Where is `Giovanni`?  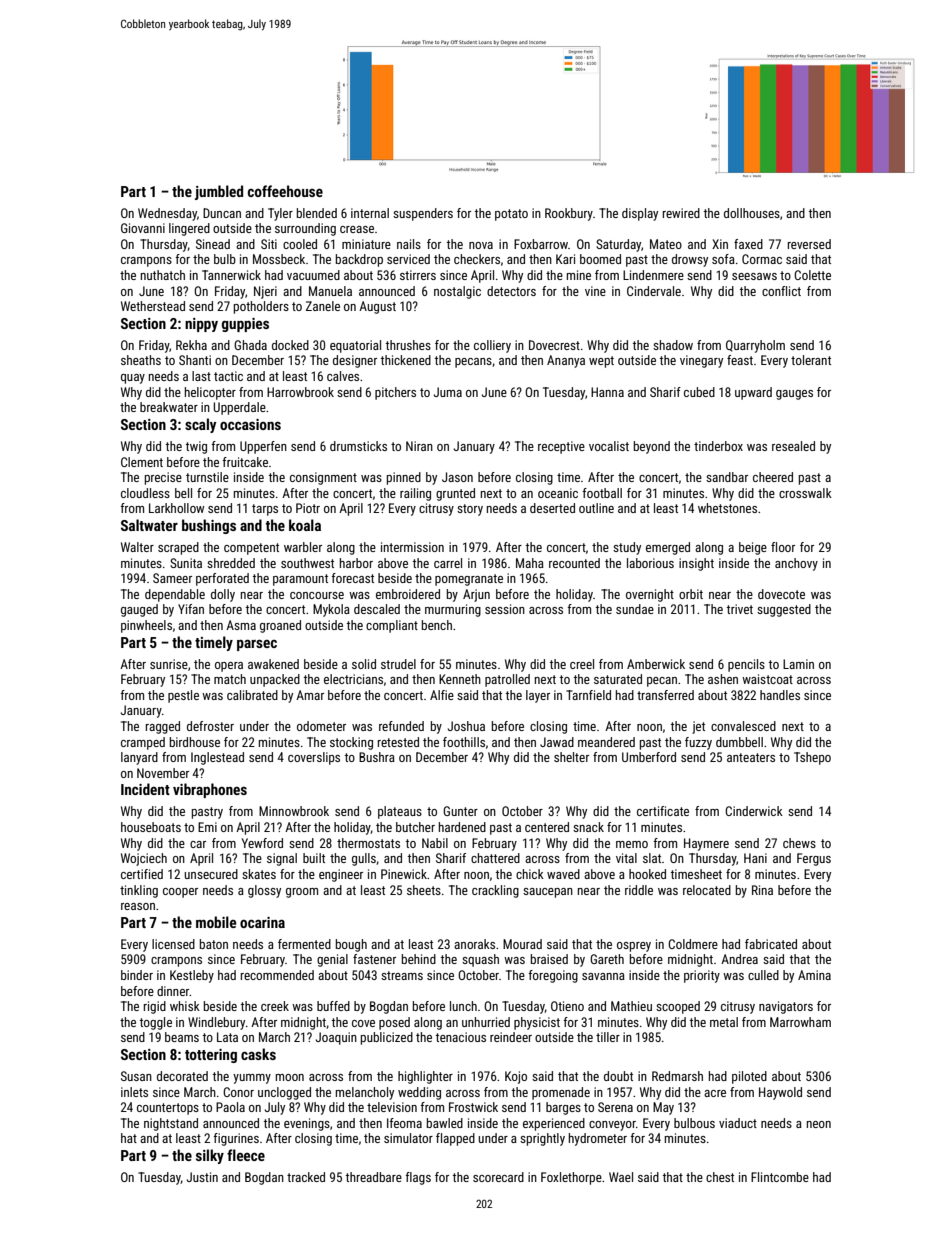 Giovanni is located at coordinates (143, 228).
